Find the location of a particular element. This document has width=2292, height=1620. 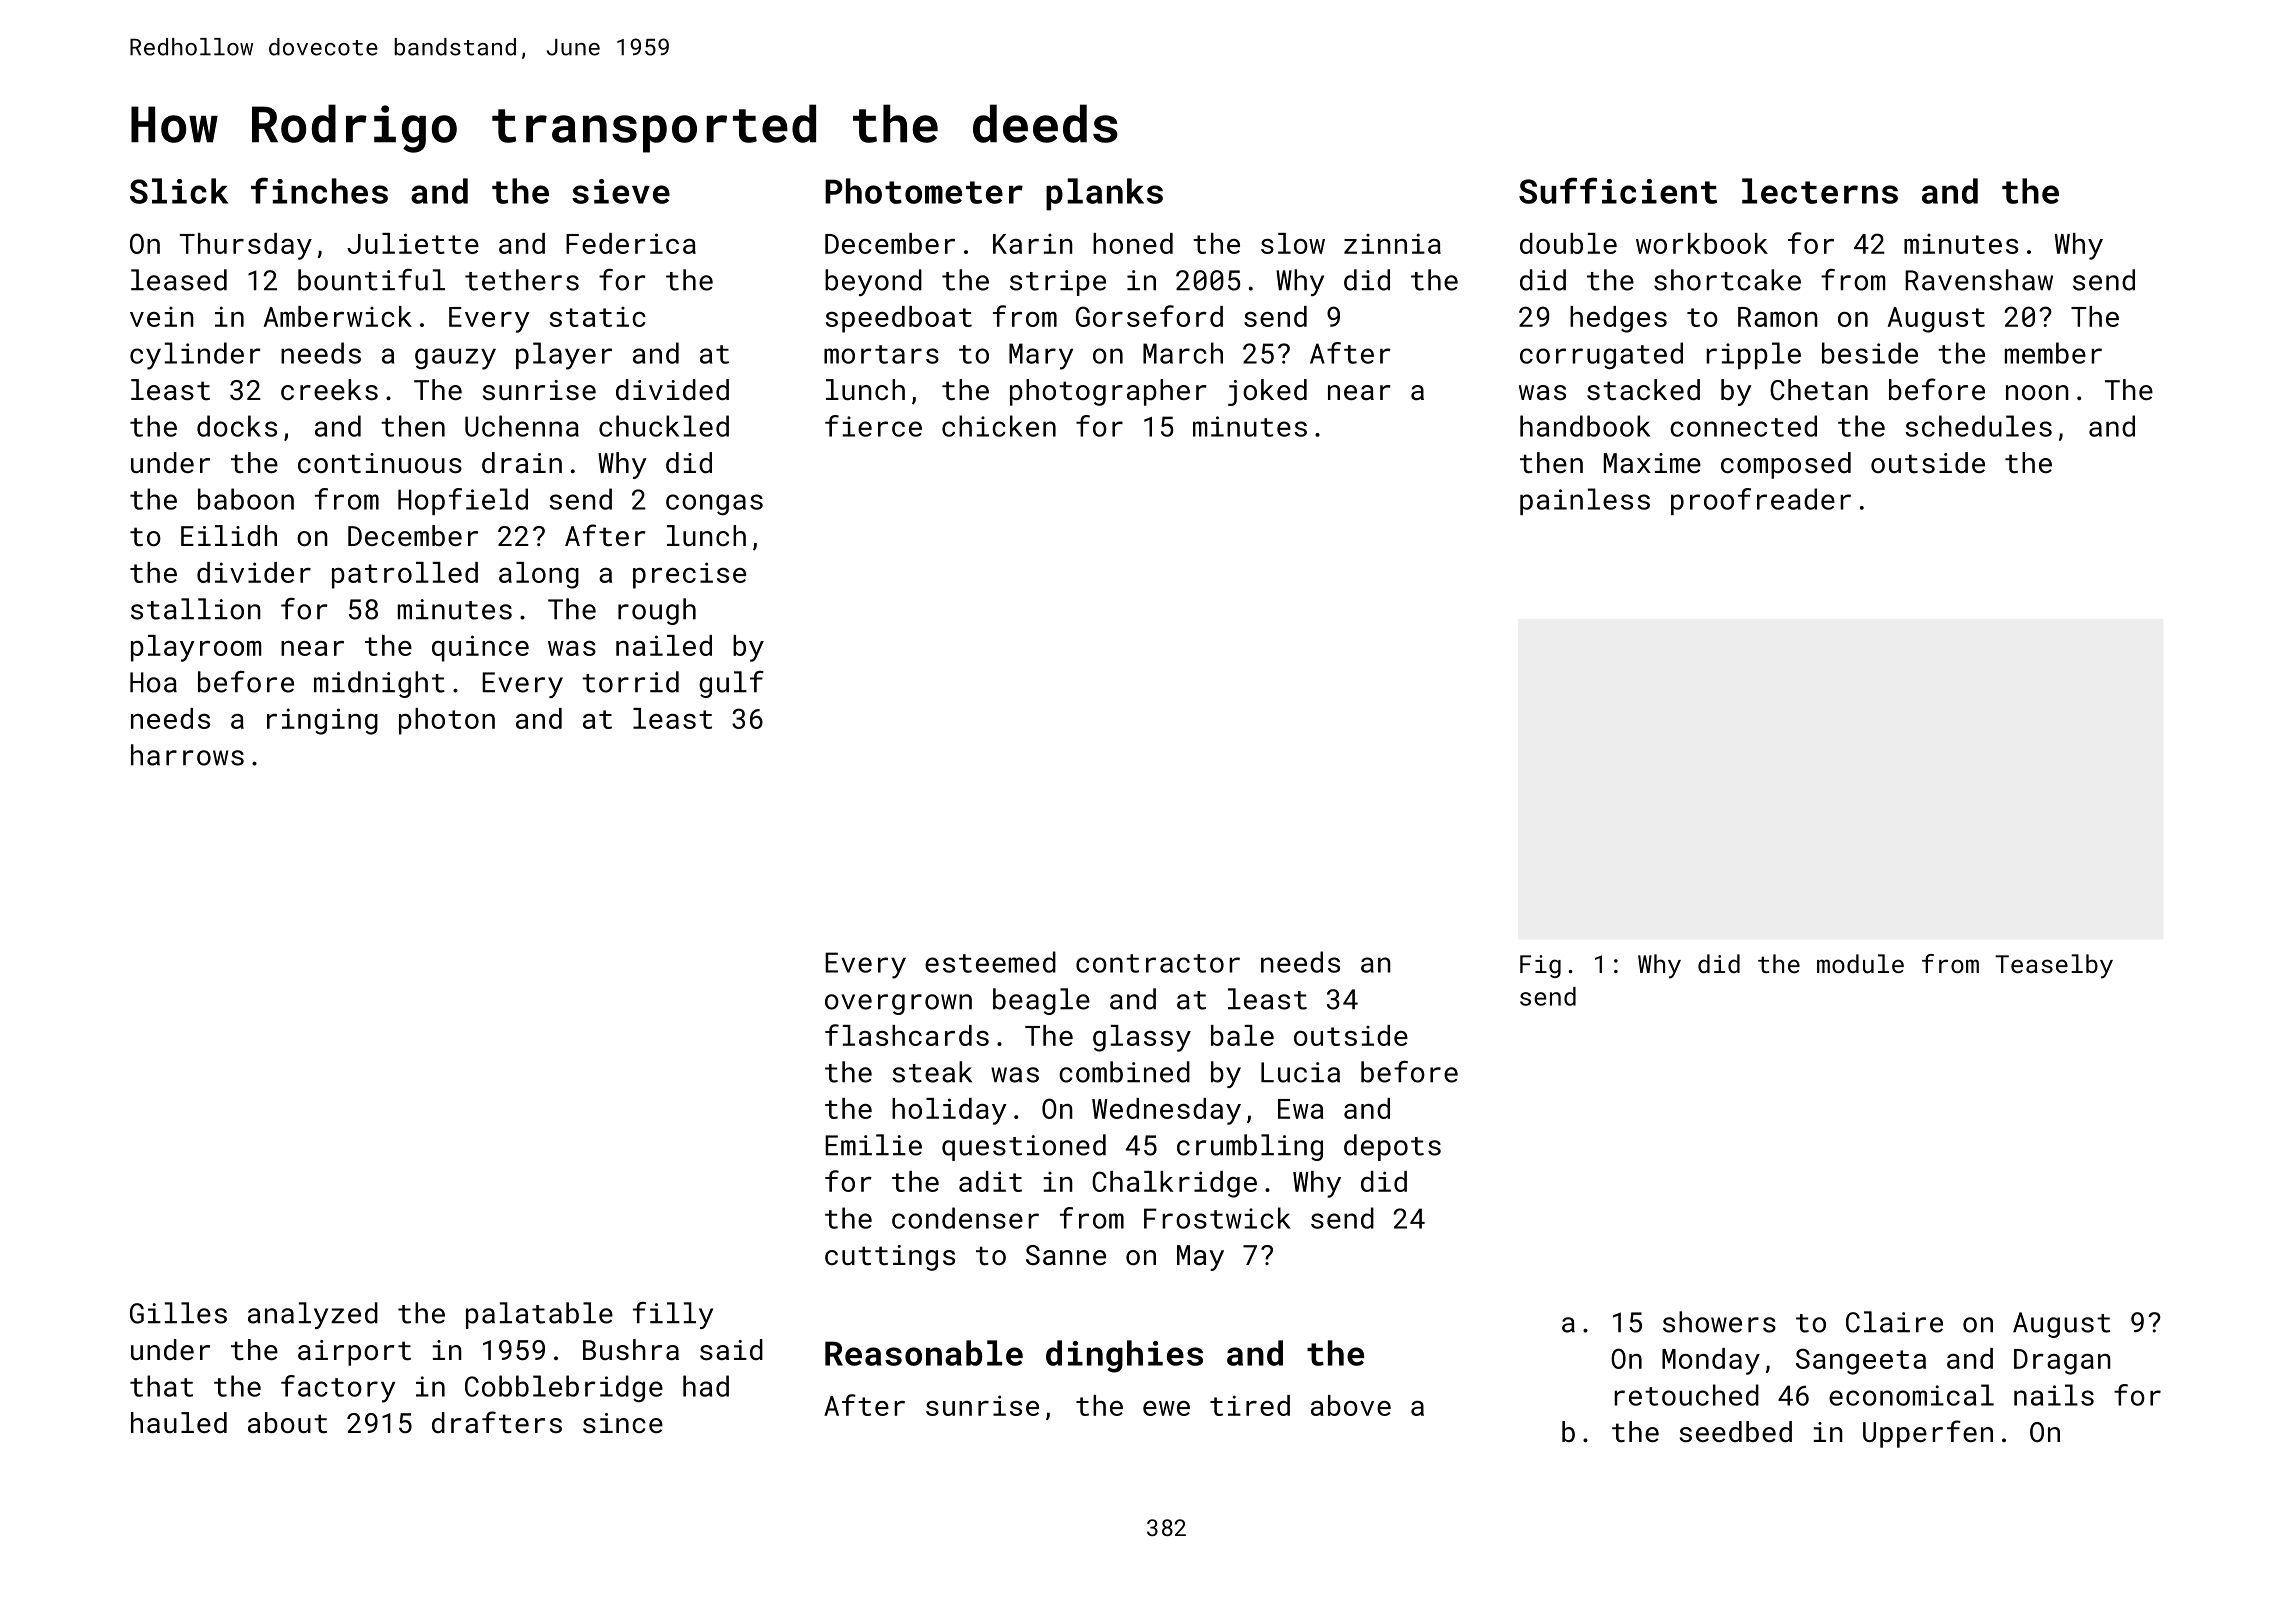

esteemed is located at coordinates (990, 962).
